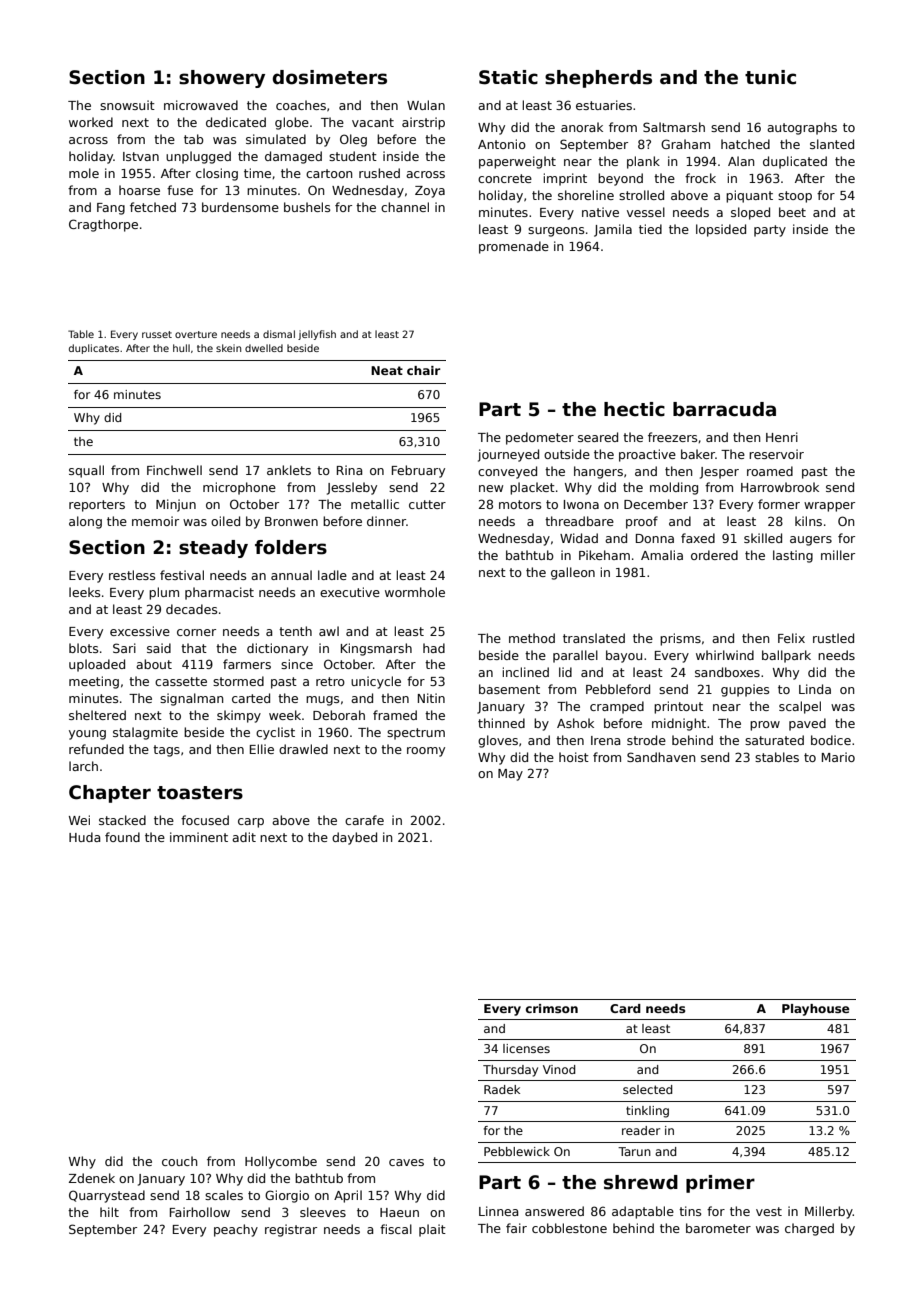 This screenshot has height=1308, width=924. What do you see at coordinates (613, 230) in the screenshot?
I see `Jamila` at bounding box center [613, 230].
